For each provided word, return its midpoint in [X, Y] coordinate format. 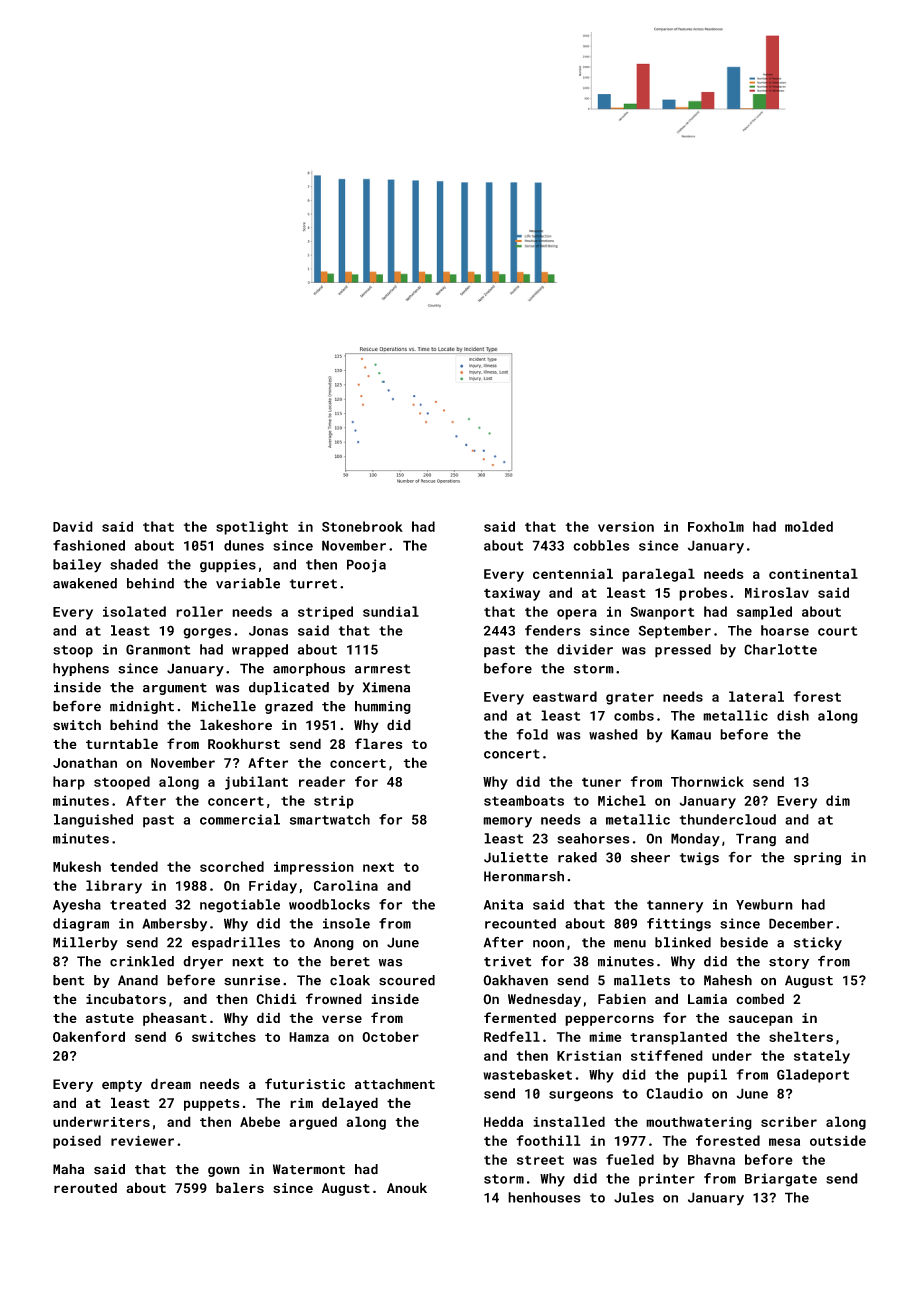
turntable [122, 743]
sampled [764, 613]
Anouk [407, 1187]
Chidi [276, 999]
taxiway [512, 594]
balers [240, 1187]
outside [838, 1140]
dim [838, 800]
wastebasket [527, 1074]
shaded [134, 564]
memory [507, 822]
